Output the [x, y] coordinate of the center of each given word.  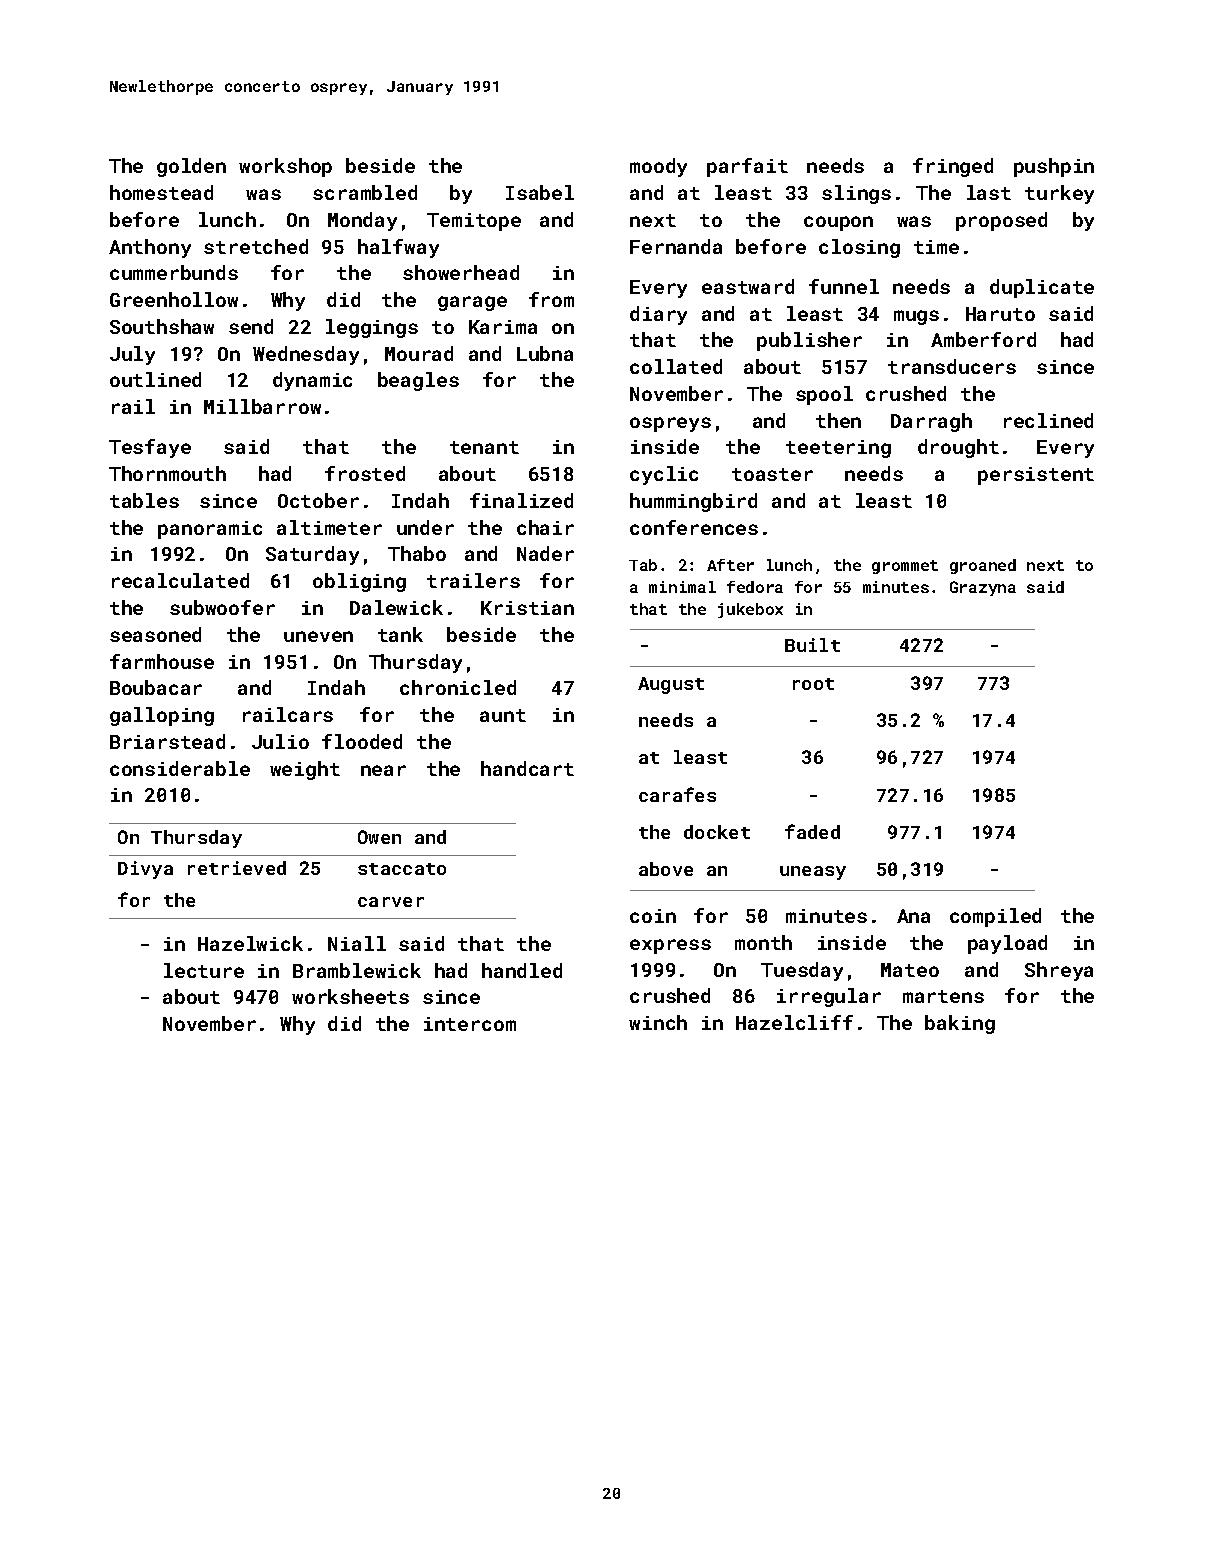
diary [658, 315]
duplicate [1042, 288]
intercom [470, 1024]
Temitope [474, 222]
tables [144, 500]
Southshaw [162, 326]
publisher [809, 341]
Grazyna [983, 588]
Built [812, 645]
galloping [162, 716]
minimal [682, 587]
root [813, 684]
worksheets [350, 996]
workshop [285, 167]
